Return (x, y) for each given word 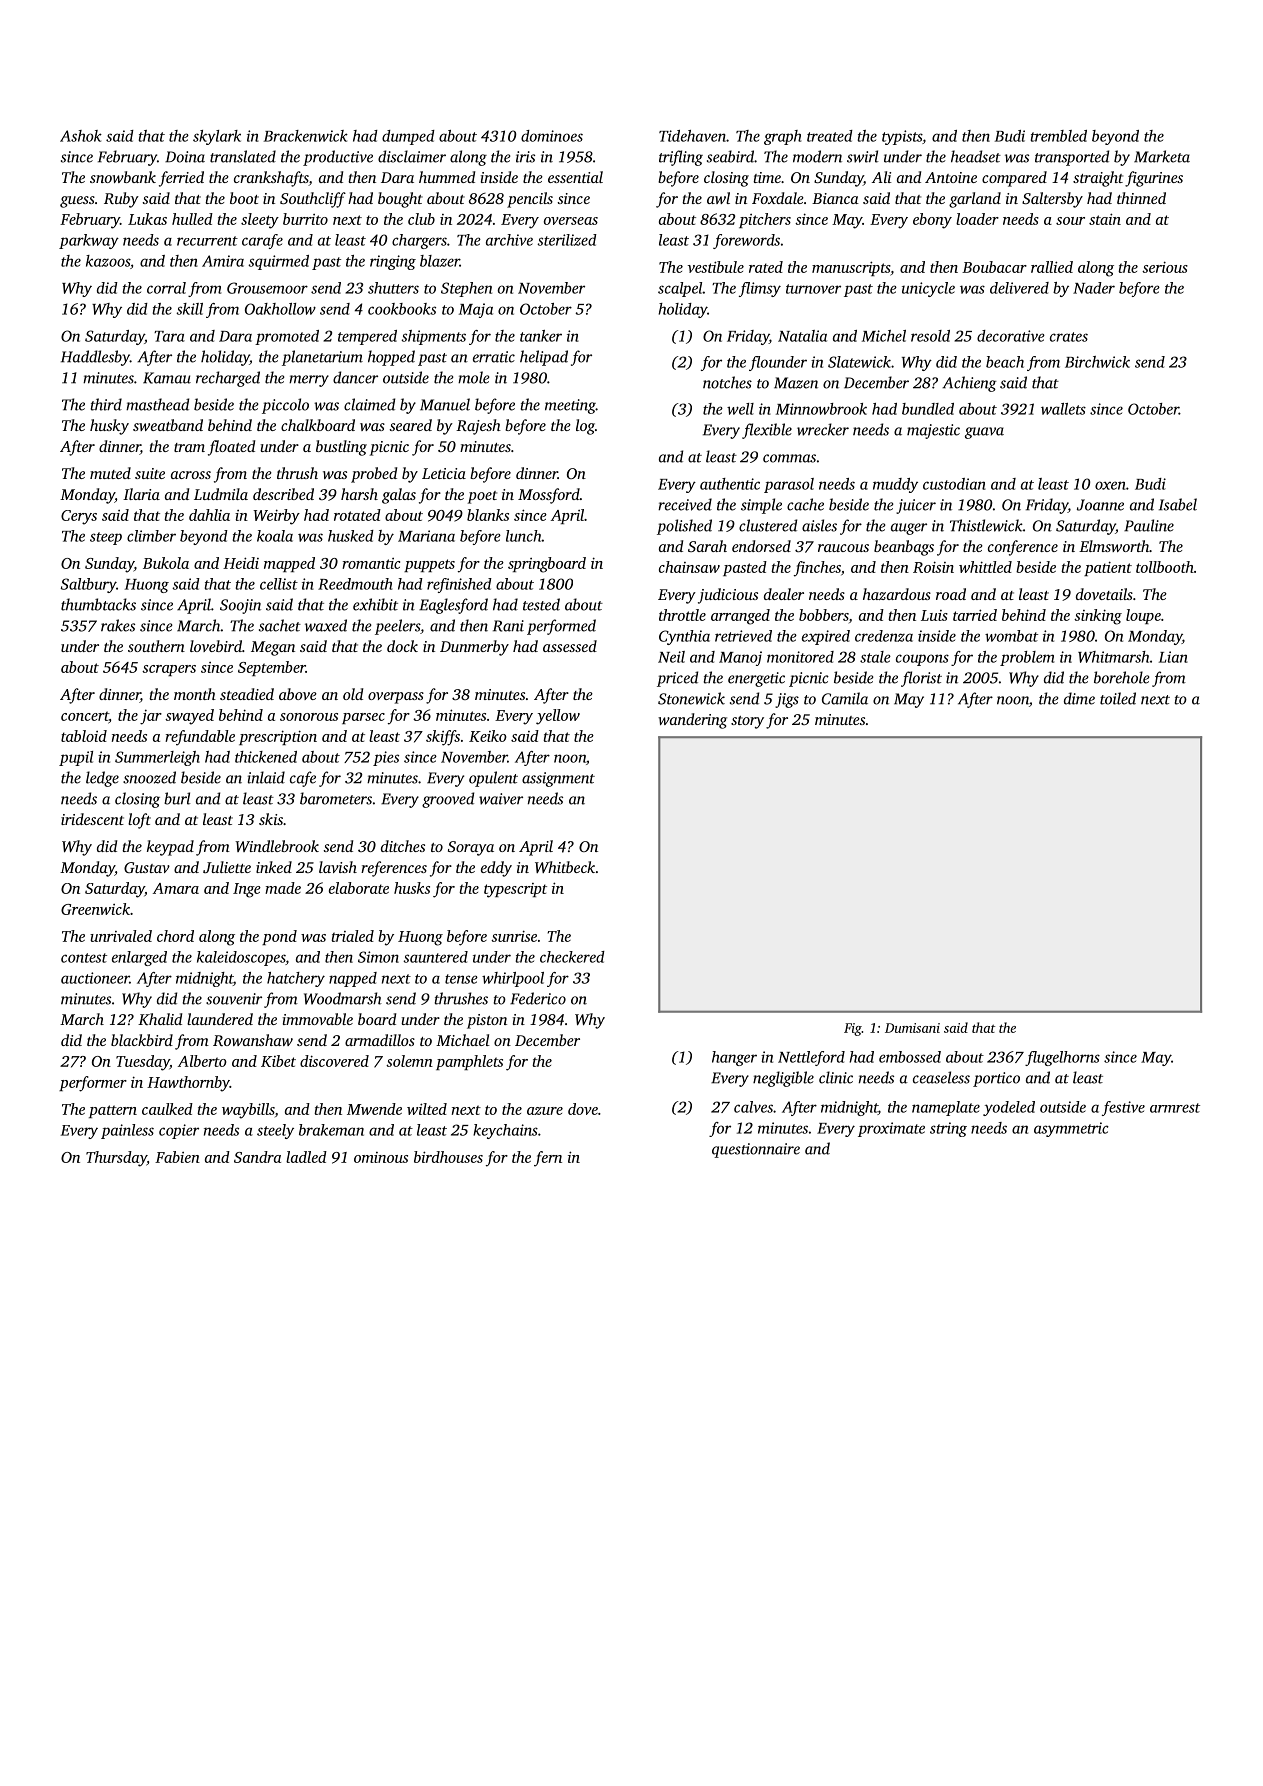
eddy (496, 869)
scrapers (169, 670)
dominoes (552, 136)
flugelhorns (1062, 1058)
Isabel (1178, 504)
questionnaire (756, 1150)
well (740, 409)
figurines (1154, 179)
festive (1123, 1108)
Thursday (116, 1159)
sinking (1098, 617)
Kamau (167, 378)
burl (177, 798)
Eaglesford (453, 606)
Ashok (81, 136)
